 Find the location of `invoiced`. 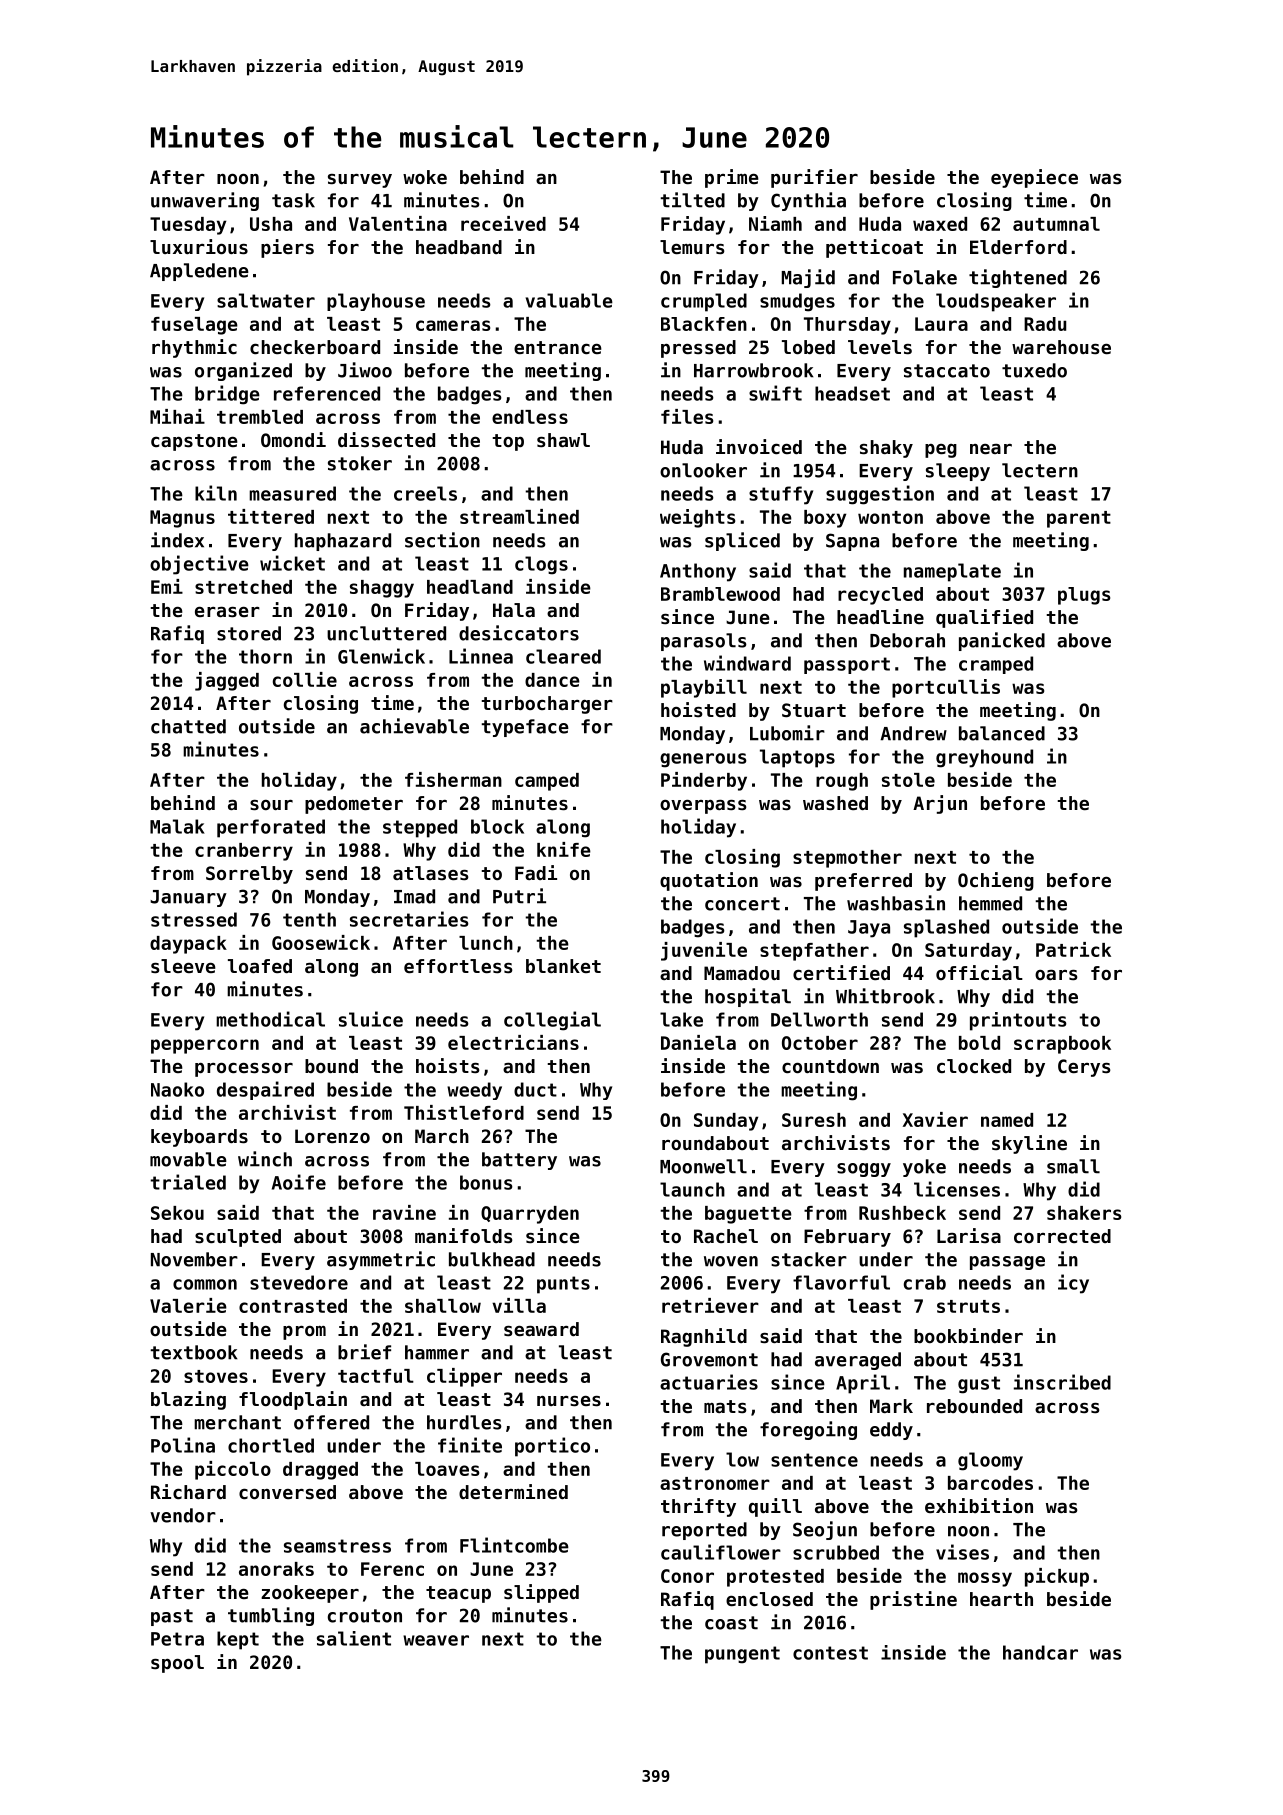

invoiced is located at coordinates (759, 446).
